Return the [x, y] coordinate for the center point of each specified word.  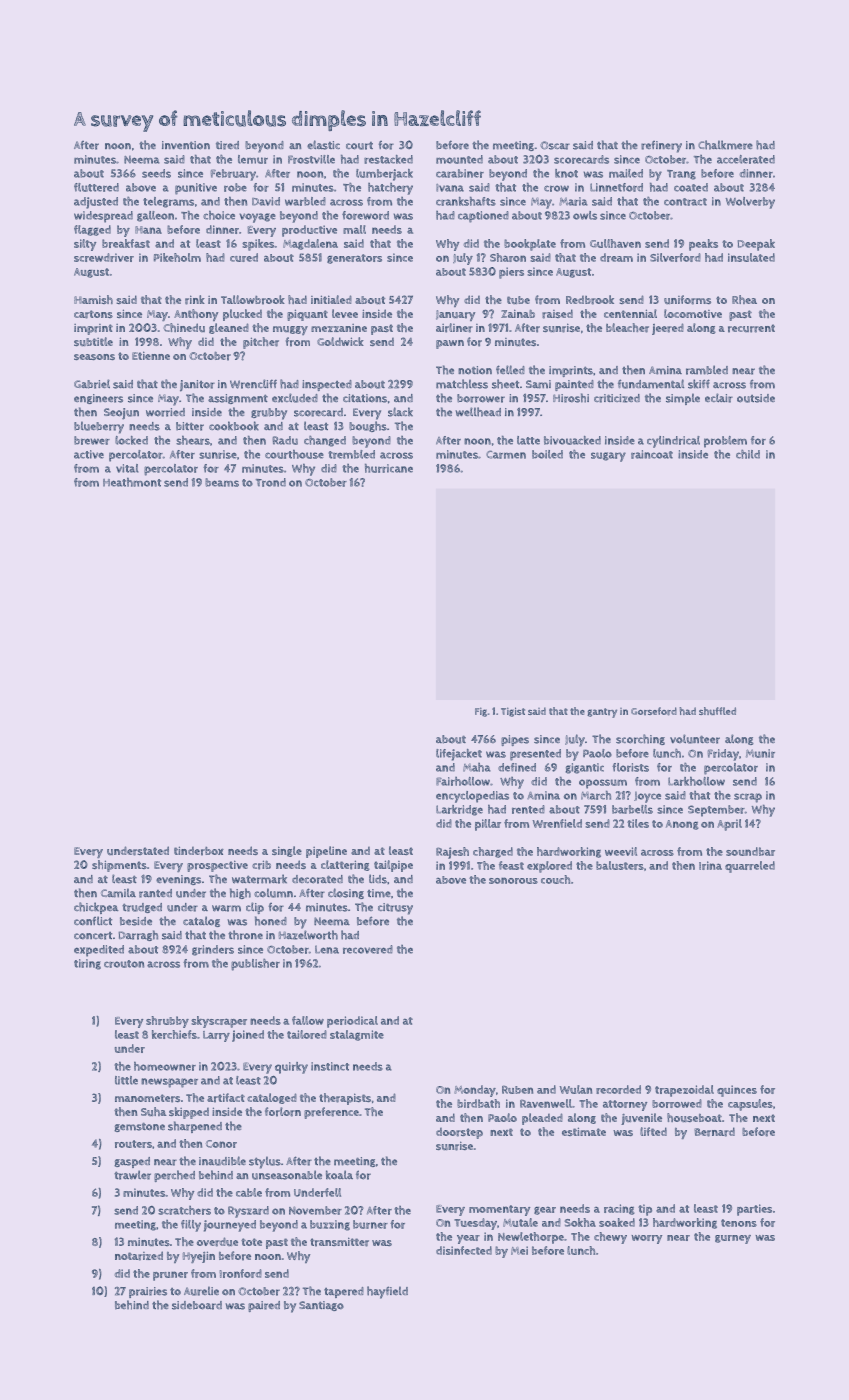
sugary [608, 457]
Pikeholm [177, 257]
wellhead [478, 412]
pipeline [326, 852]
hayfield [387, 1292]
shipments [119, 866]
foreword [365, 215]
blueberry [99, 427]
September [716, 811]
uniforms [687, 300]
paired [264, 1306]
